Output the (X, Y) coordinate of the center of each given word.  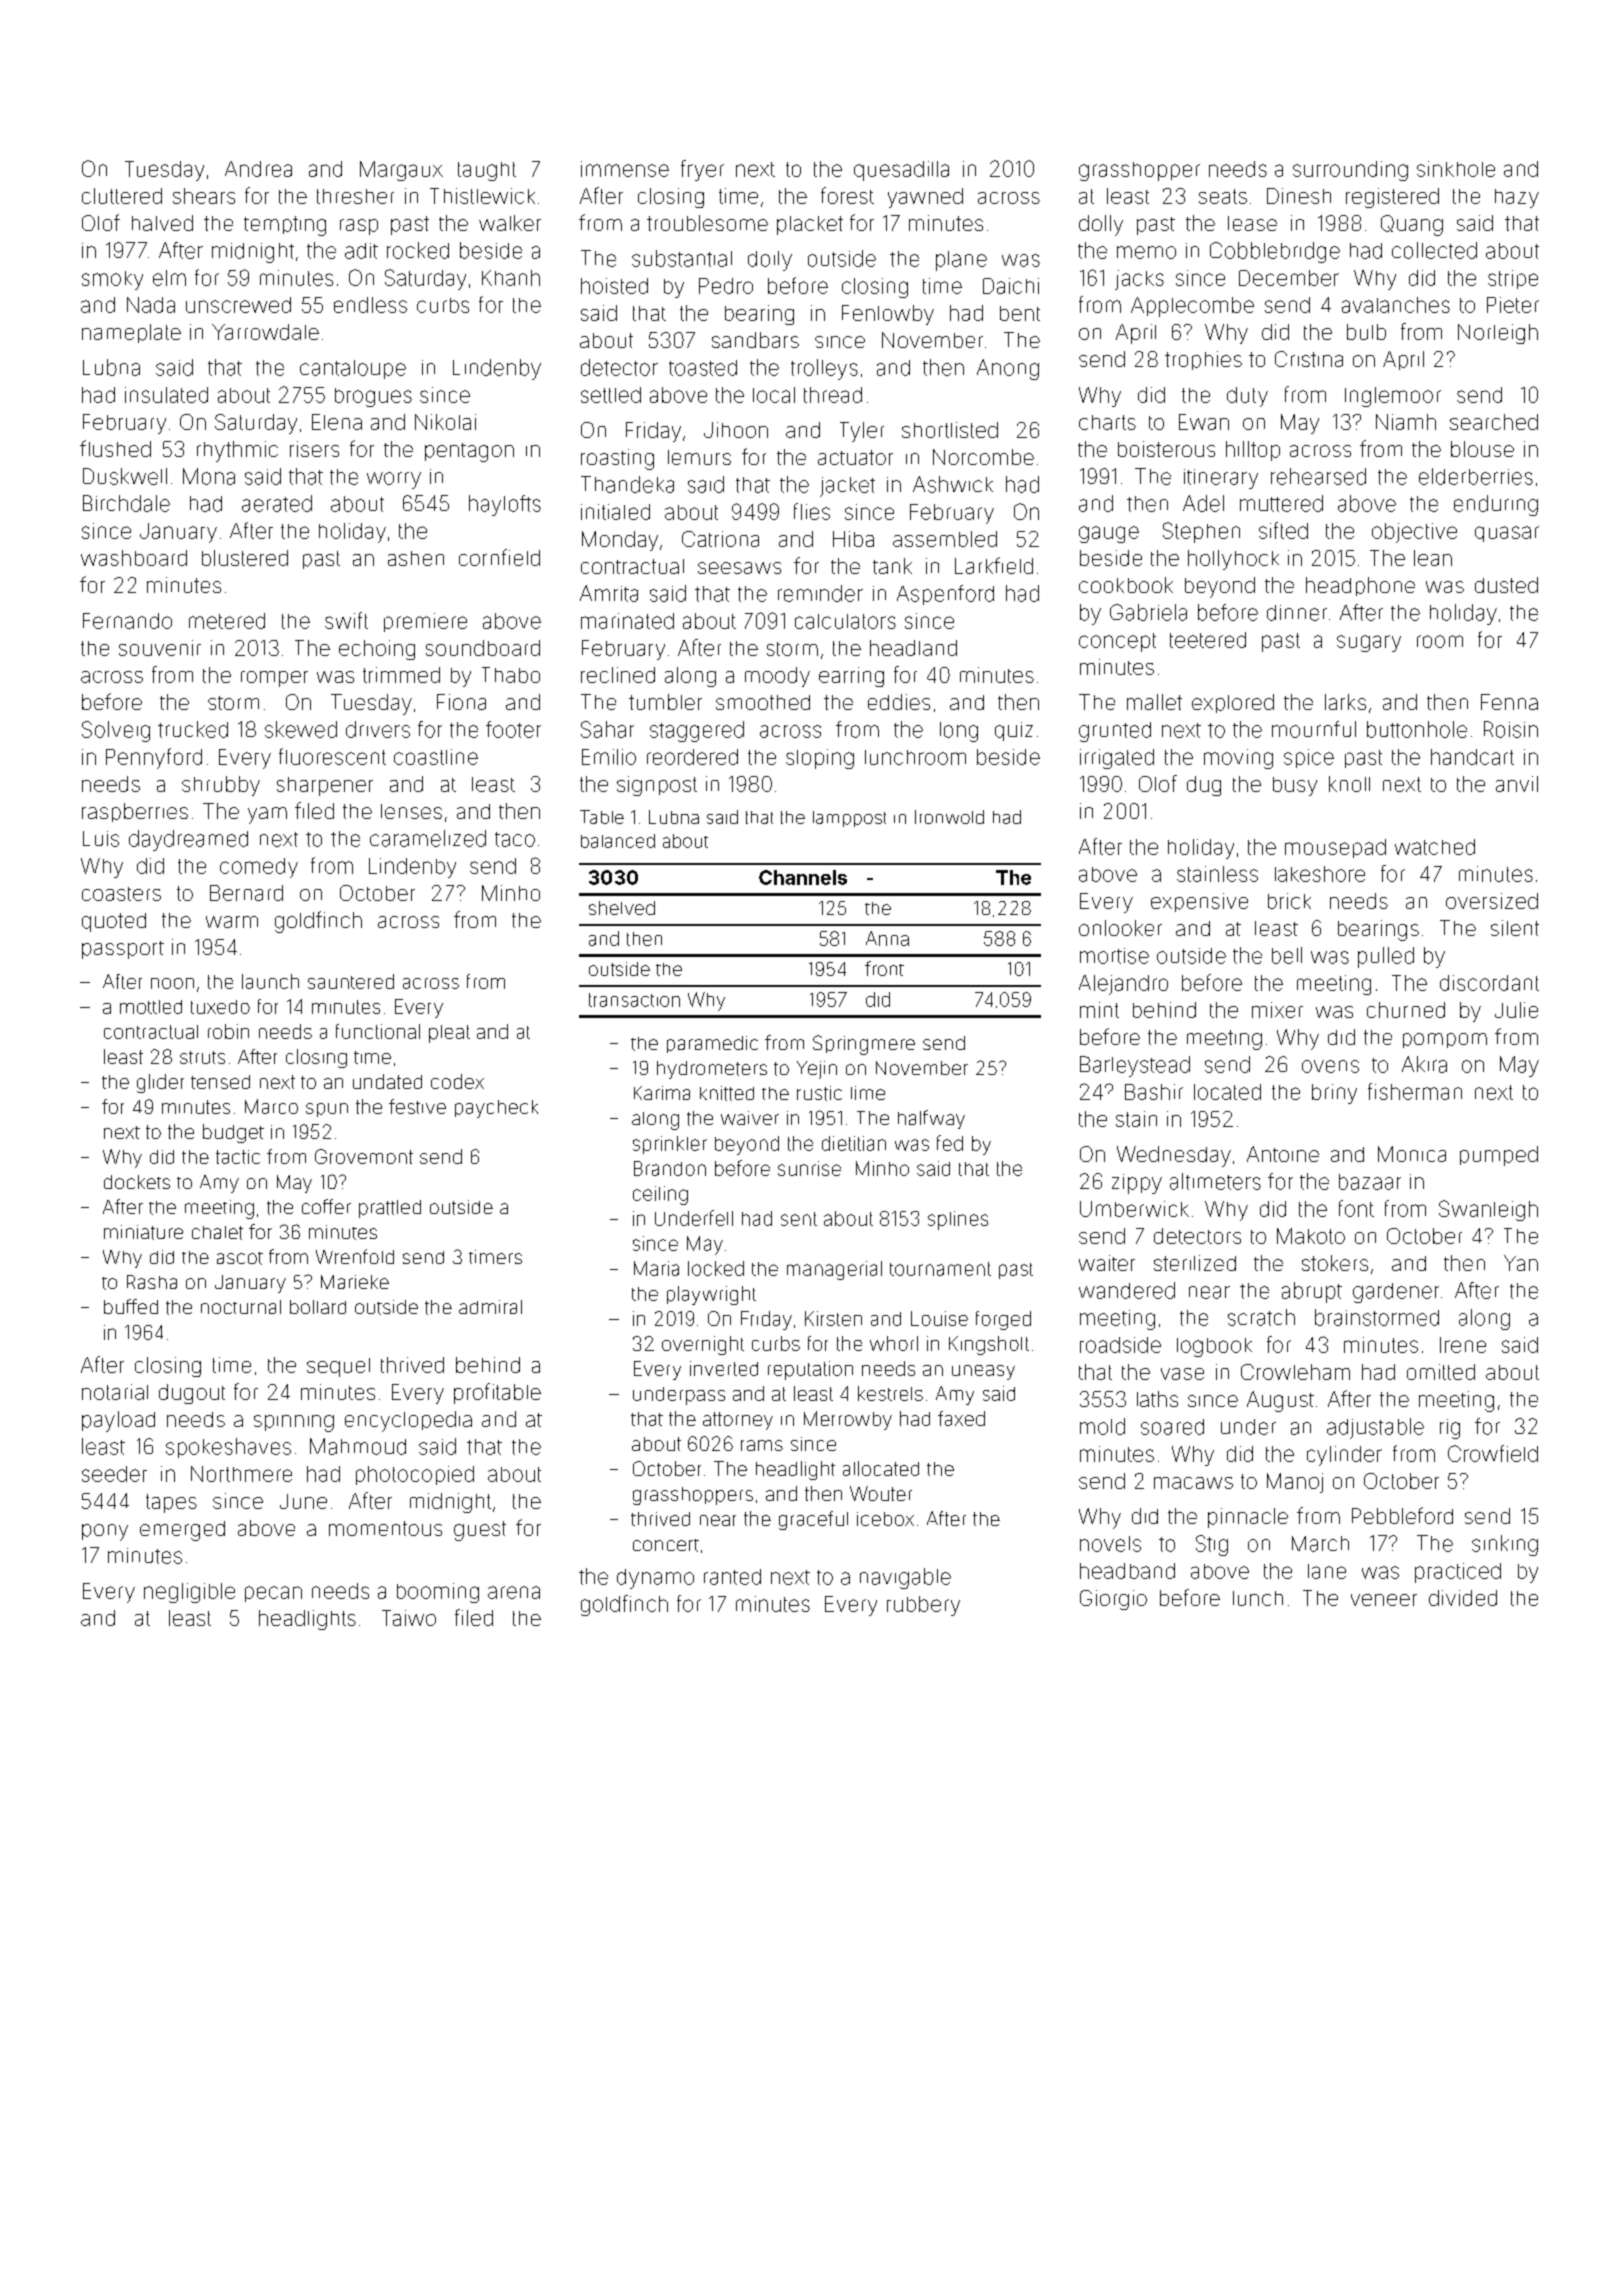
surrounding (1350, 171)
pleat (449, 1034)
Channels (803, 877)
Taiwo (409, 1618)
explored (1233, 703)
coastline (436, 757)
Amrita (609, 593)
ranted (732, 1577)
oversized (1492, 901)
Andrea (258, 169)
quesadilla (901, 171)
